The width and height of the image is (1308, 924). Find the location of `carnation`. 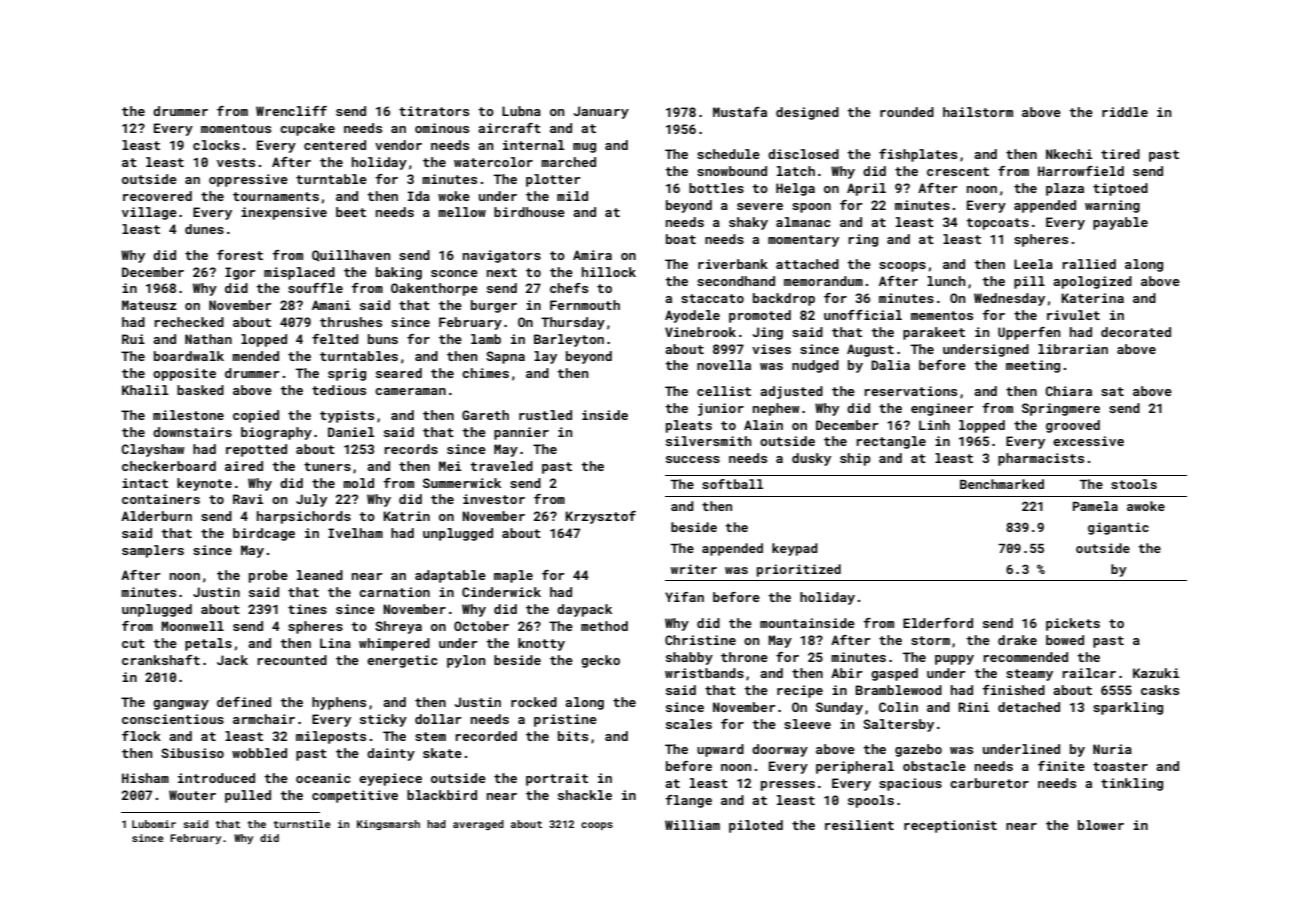

carnation is located at coordinates (394, 592).
